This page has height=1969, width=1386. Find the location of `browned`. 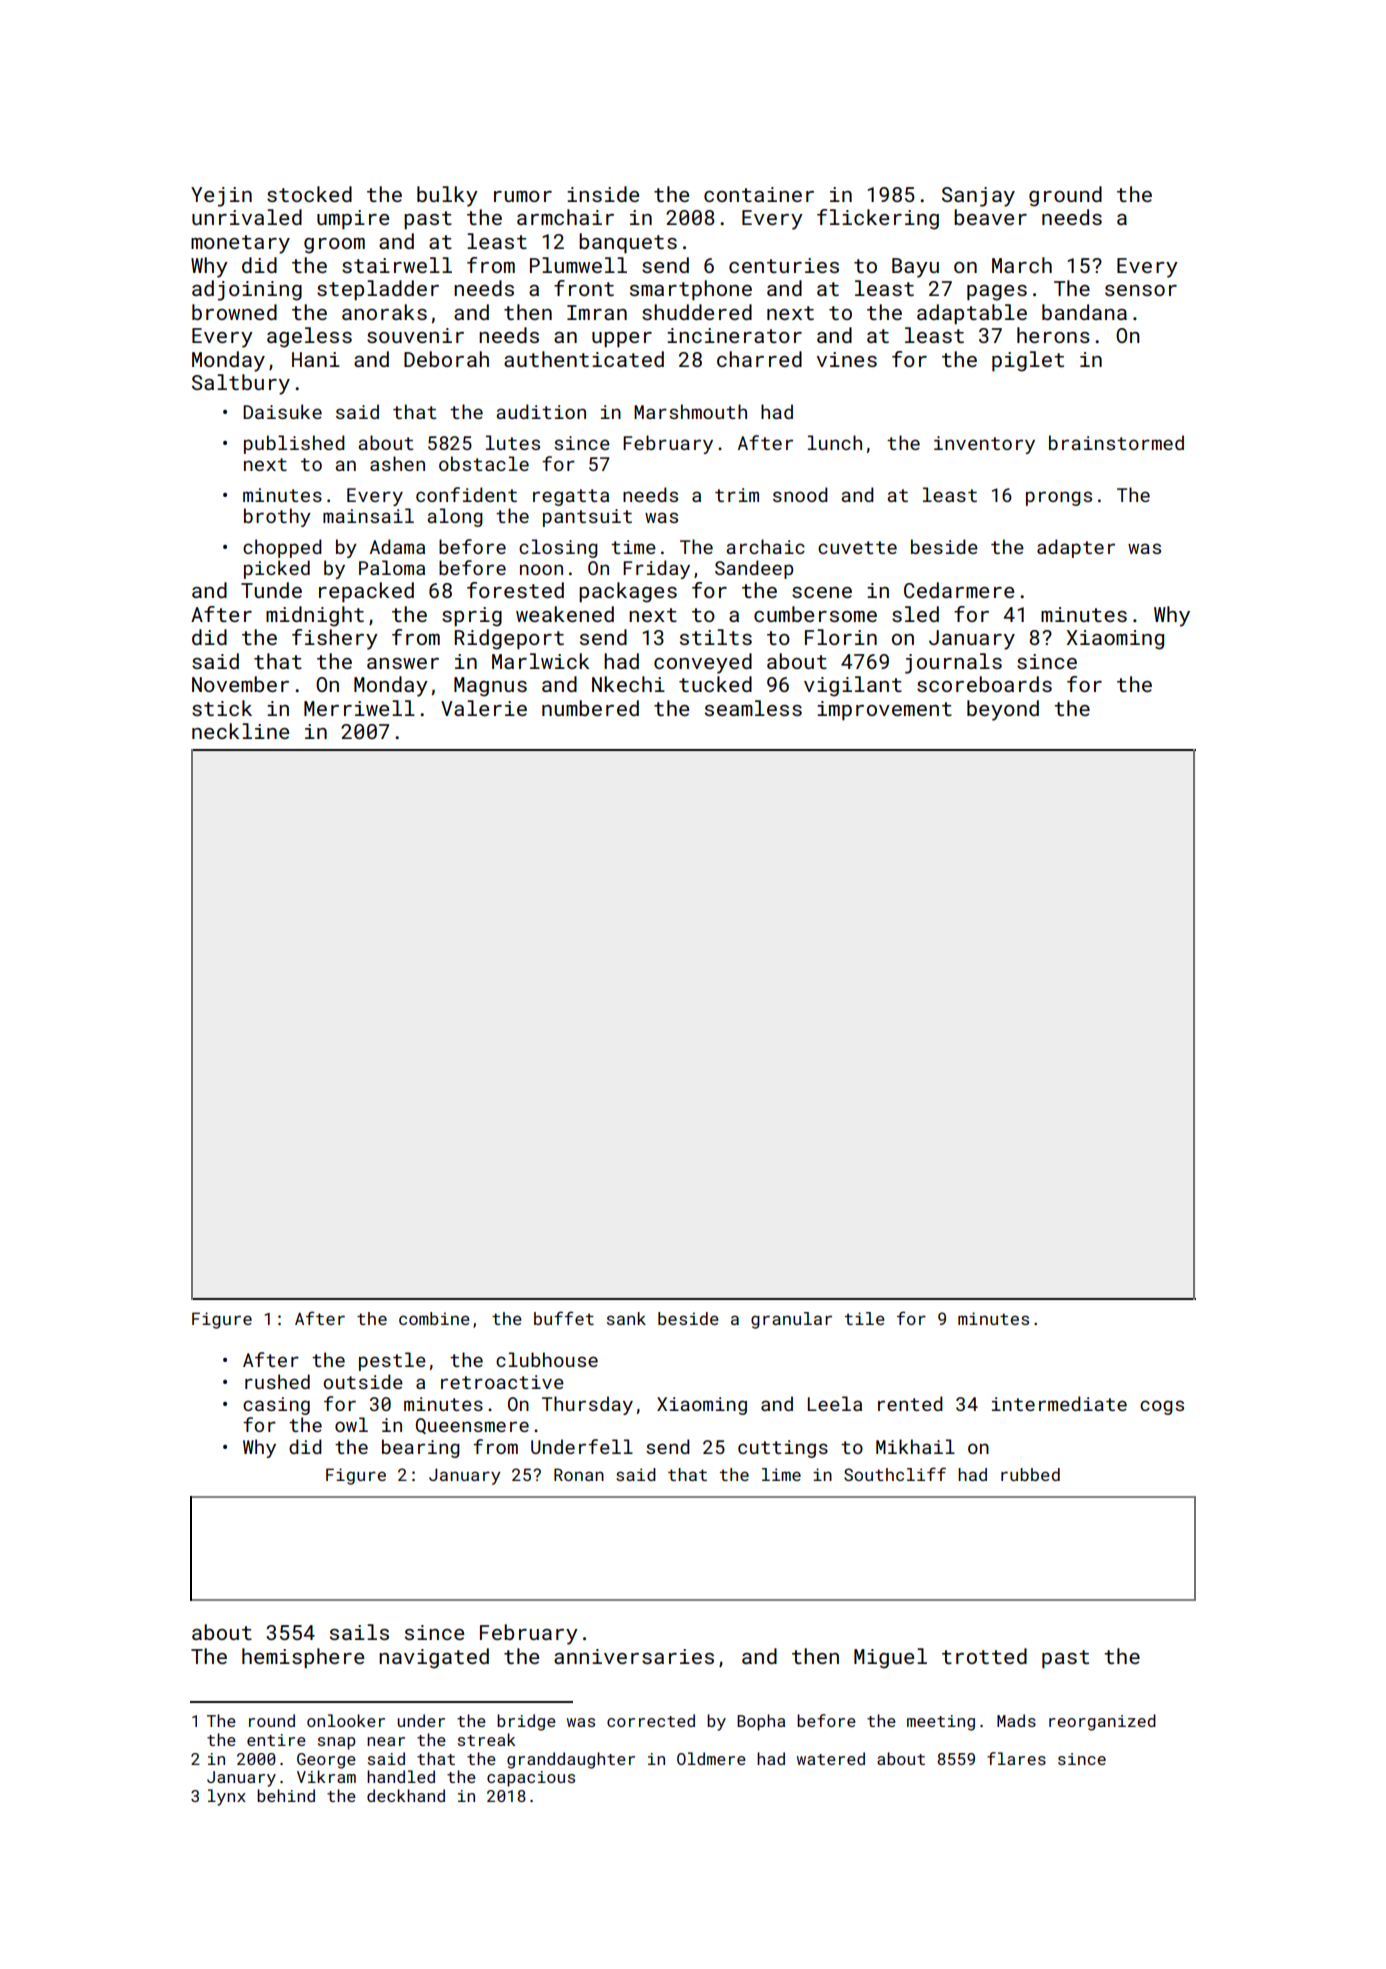

browned is located at coordinates (234, 312).
